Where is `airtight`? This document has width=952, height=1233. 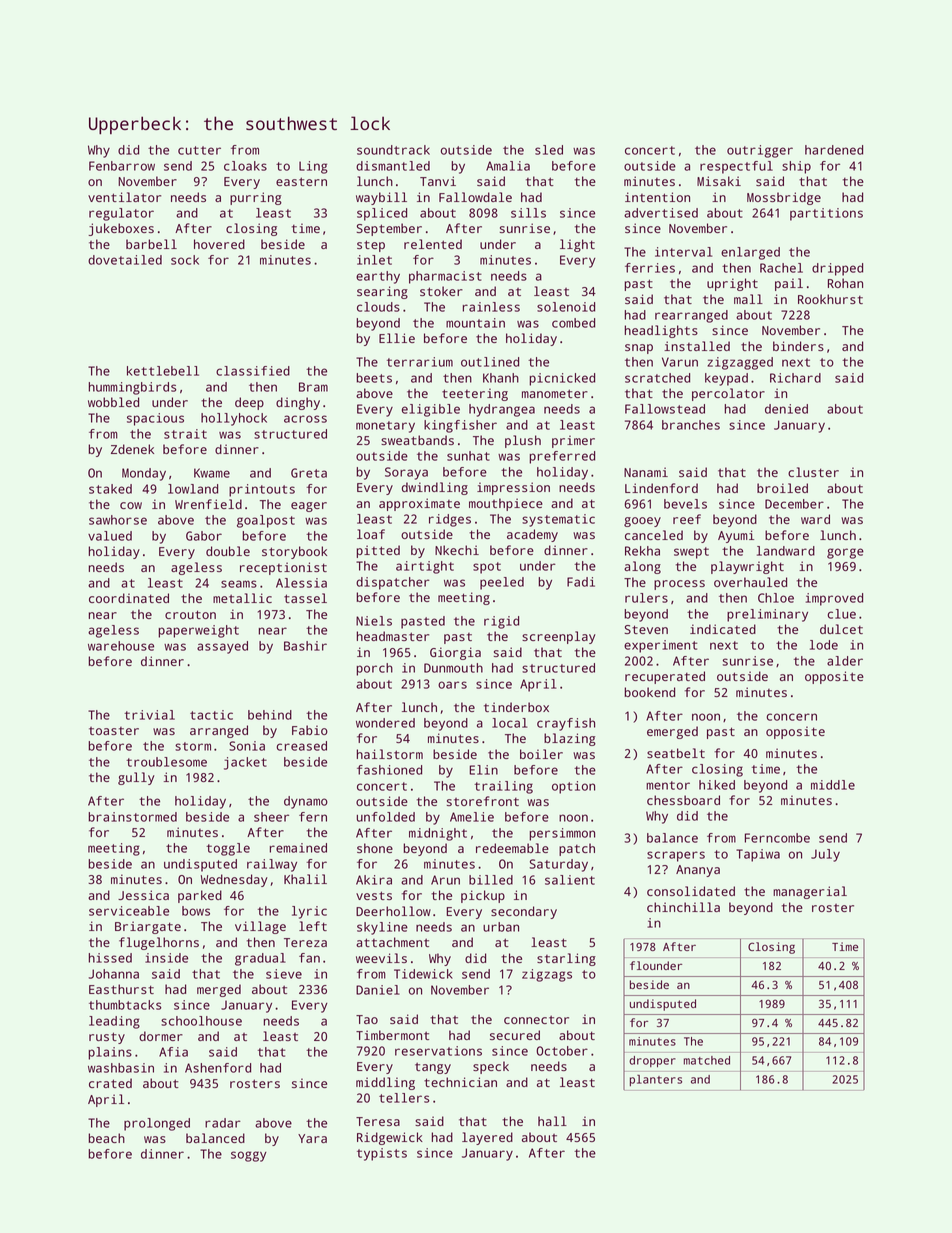
airtight is located at coordinates (425, 567).
